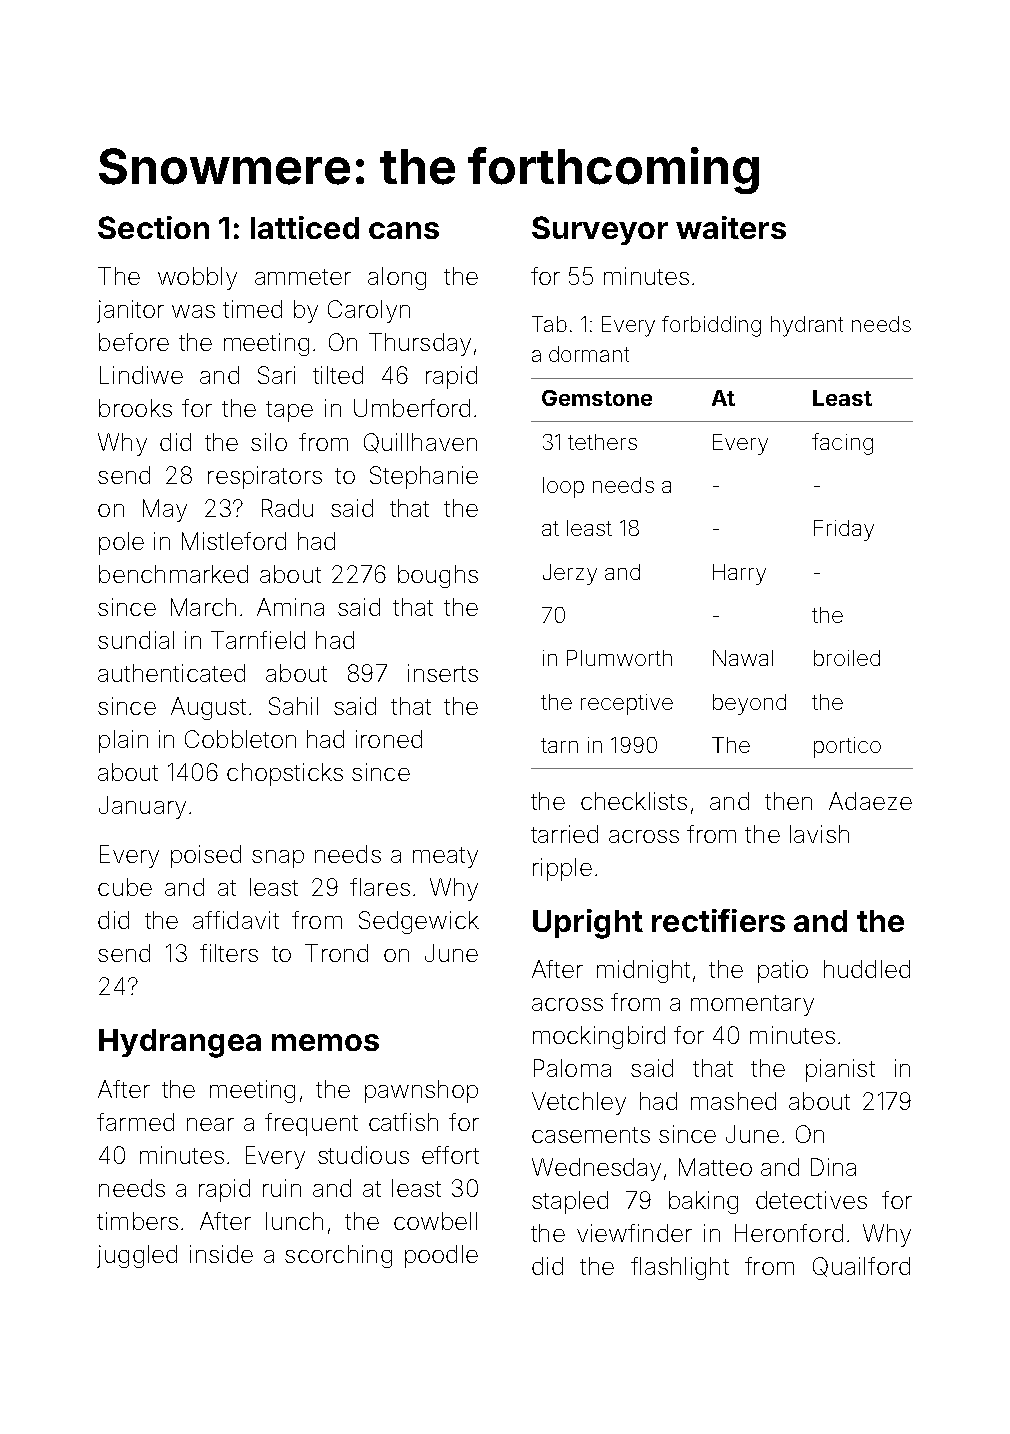  I want to click on hydrant, so click(807, 326).
